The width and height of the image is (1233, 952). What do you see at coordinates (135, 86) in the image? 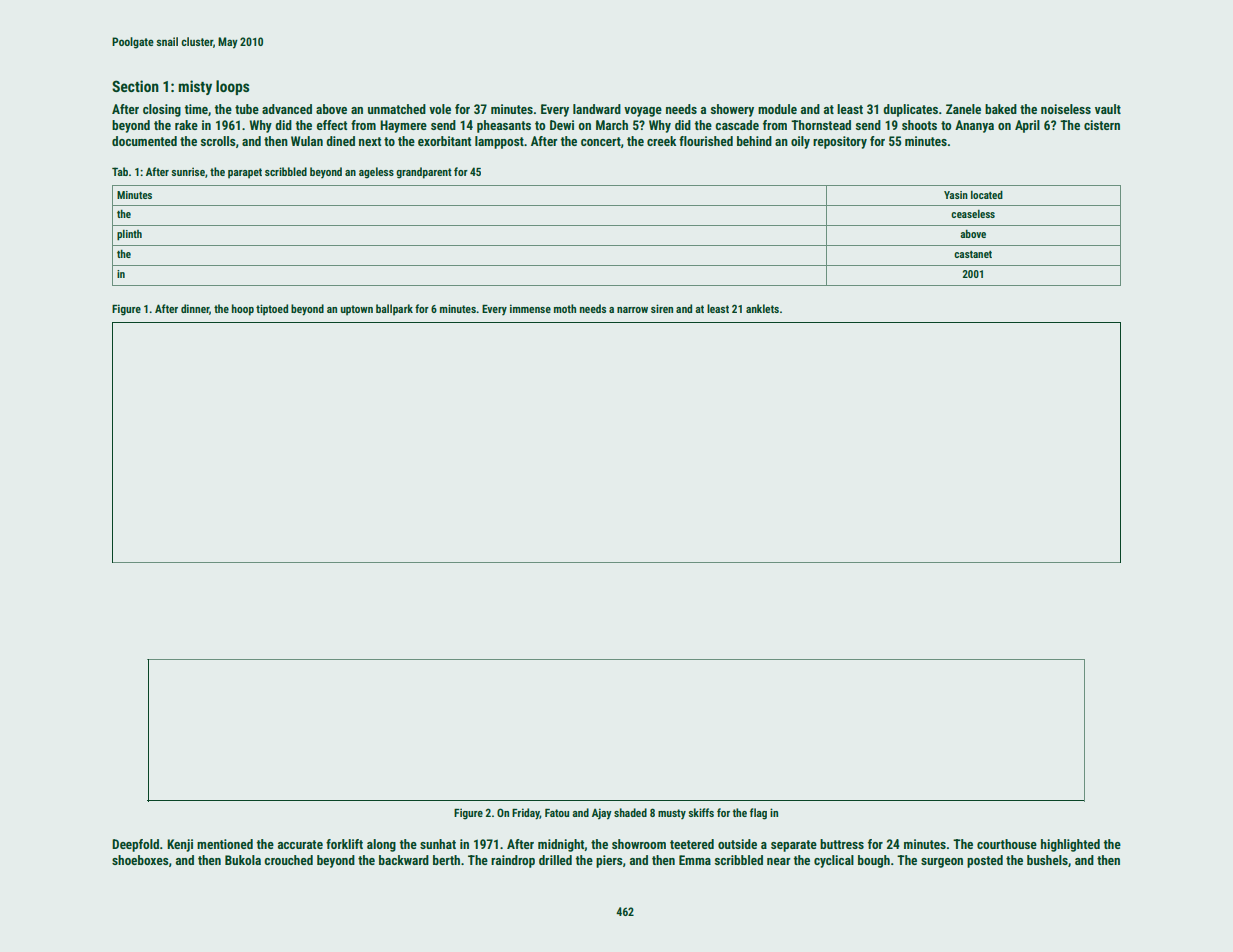
I see `Section` at bounding box center [135, 86].
